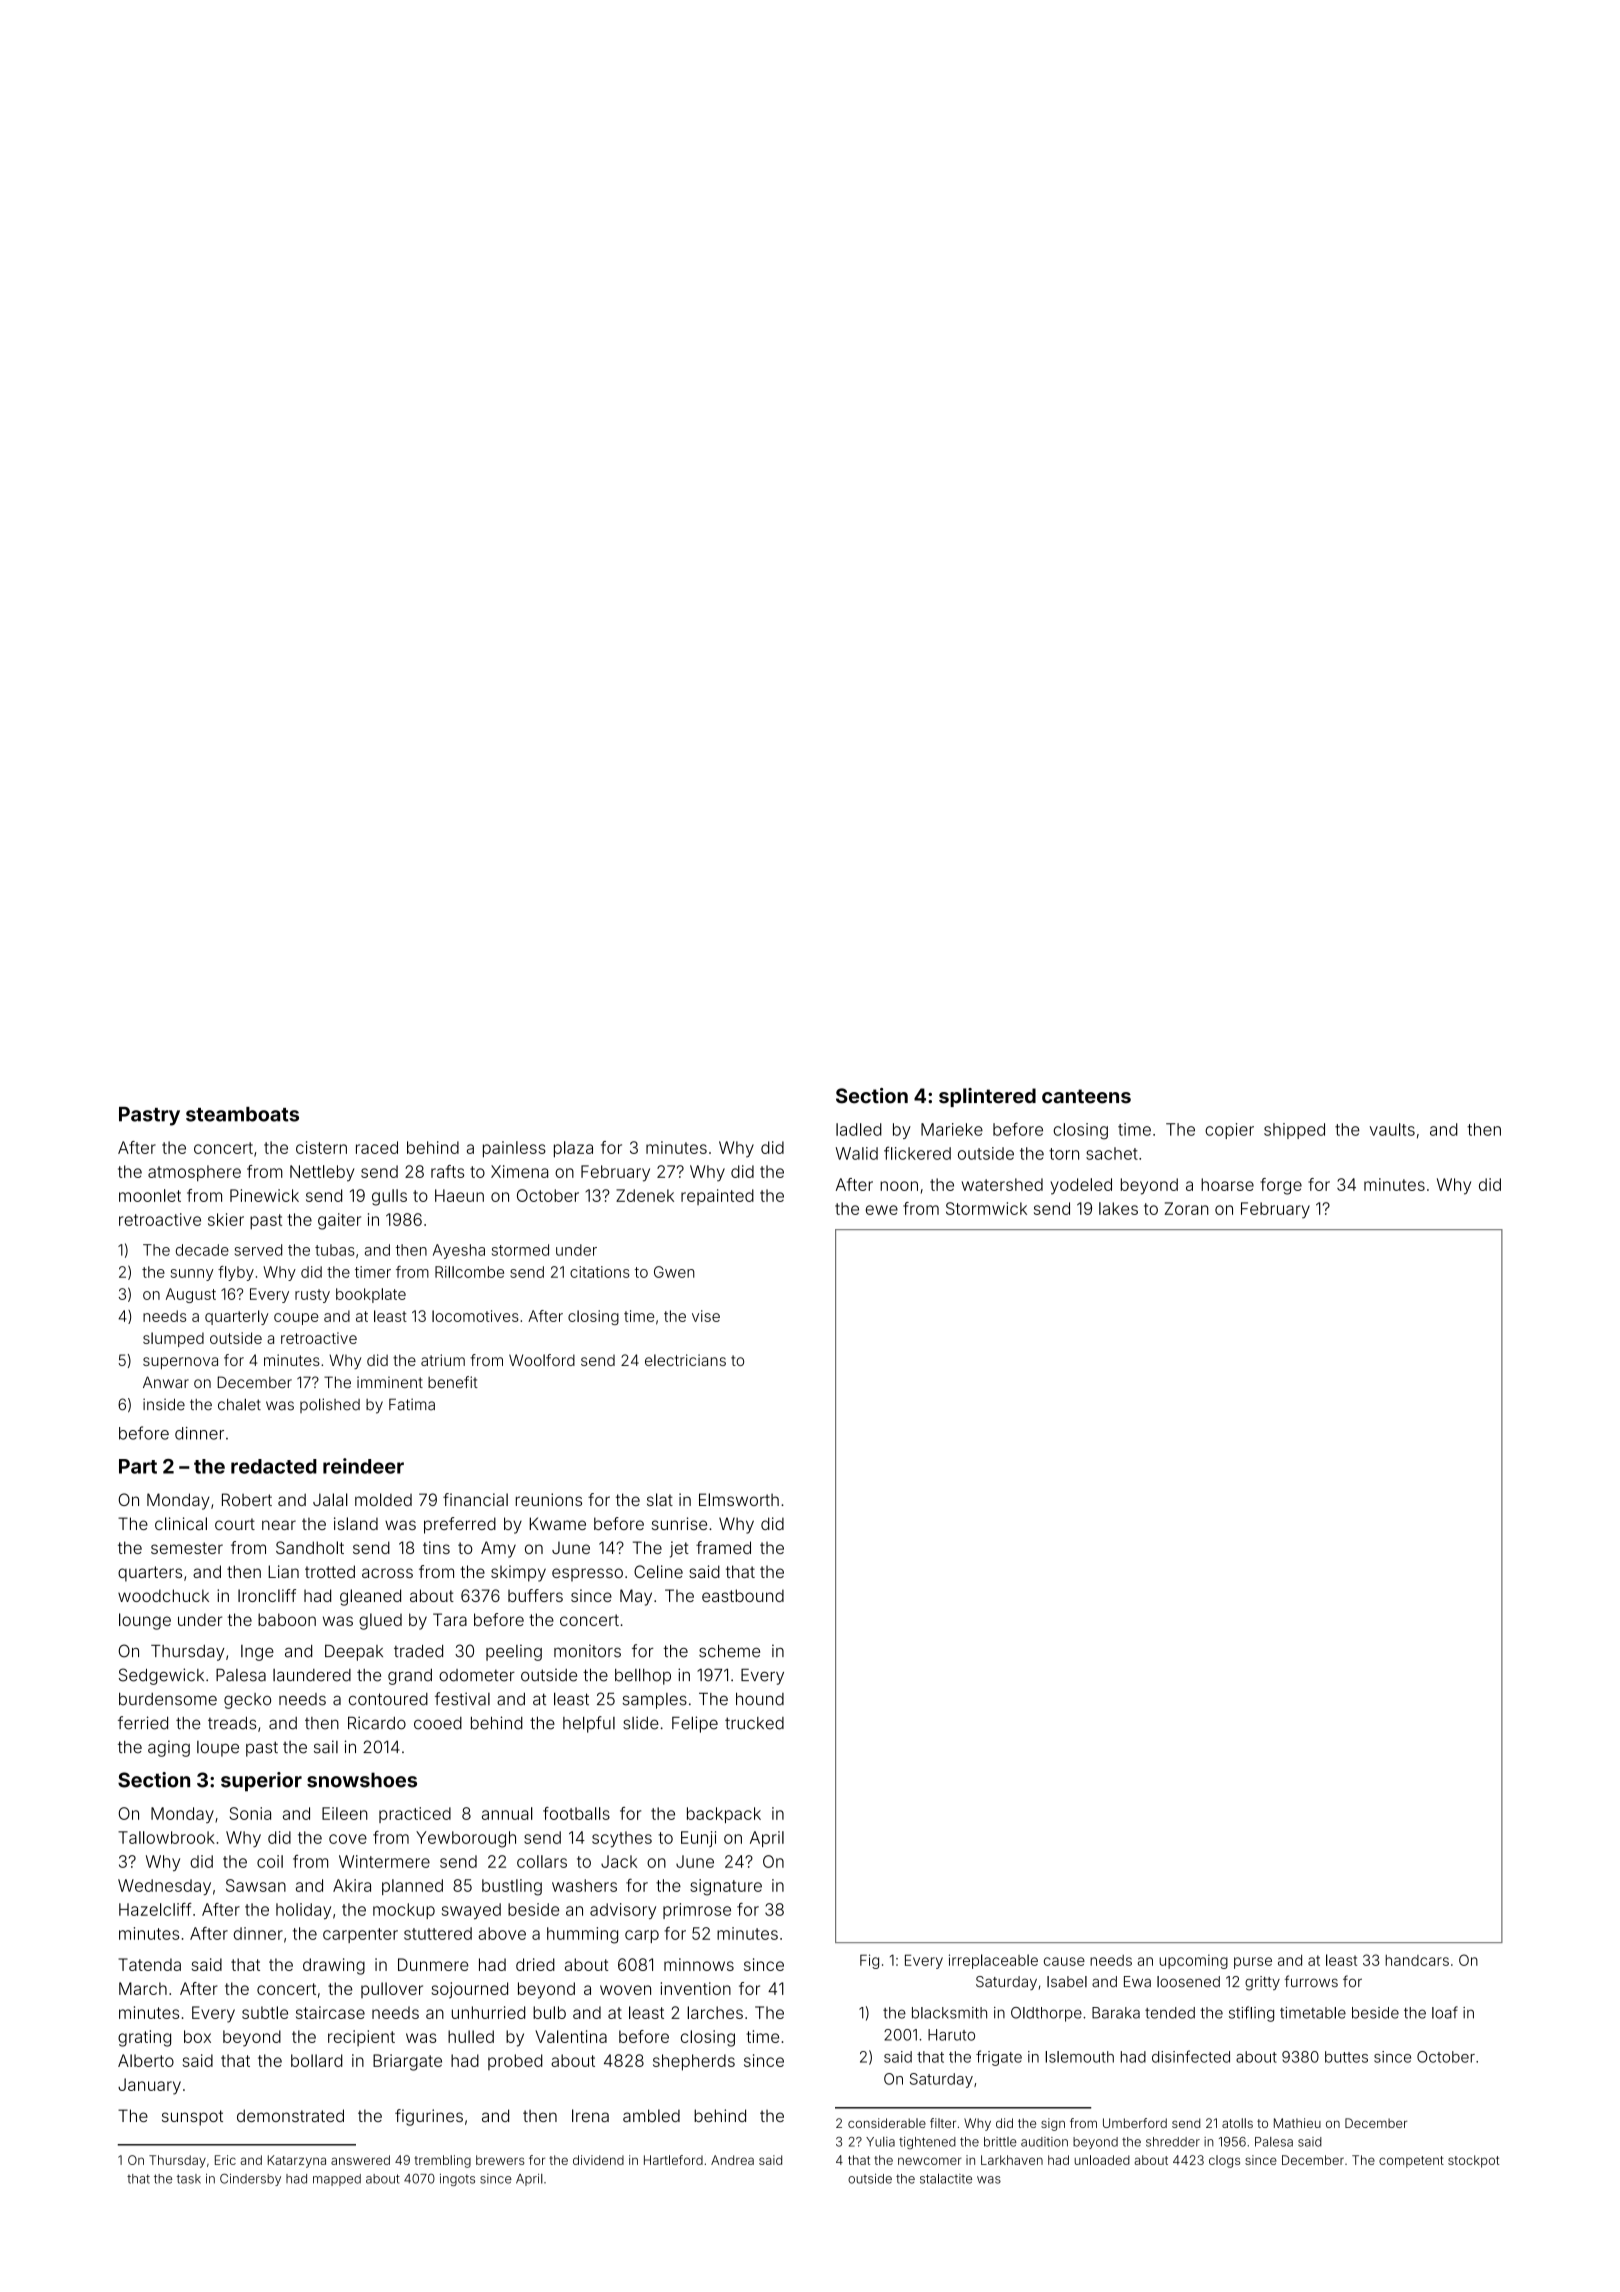 Image resolution: width=1620 pixels, height=2292 pixels. I want to click on Stormwick, so click(986, 1208).
